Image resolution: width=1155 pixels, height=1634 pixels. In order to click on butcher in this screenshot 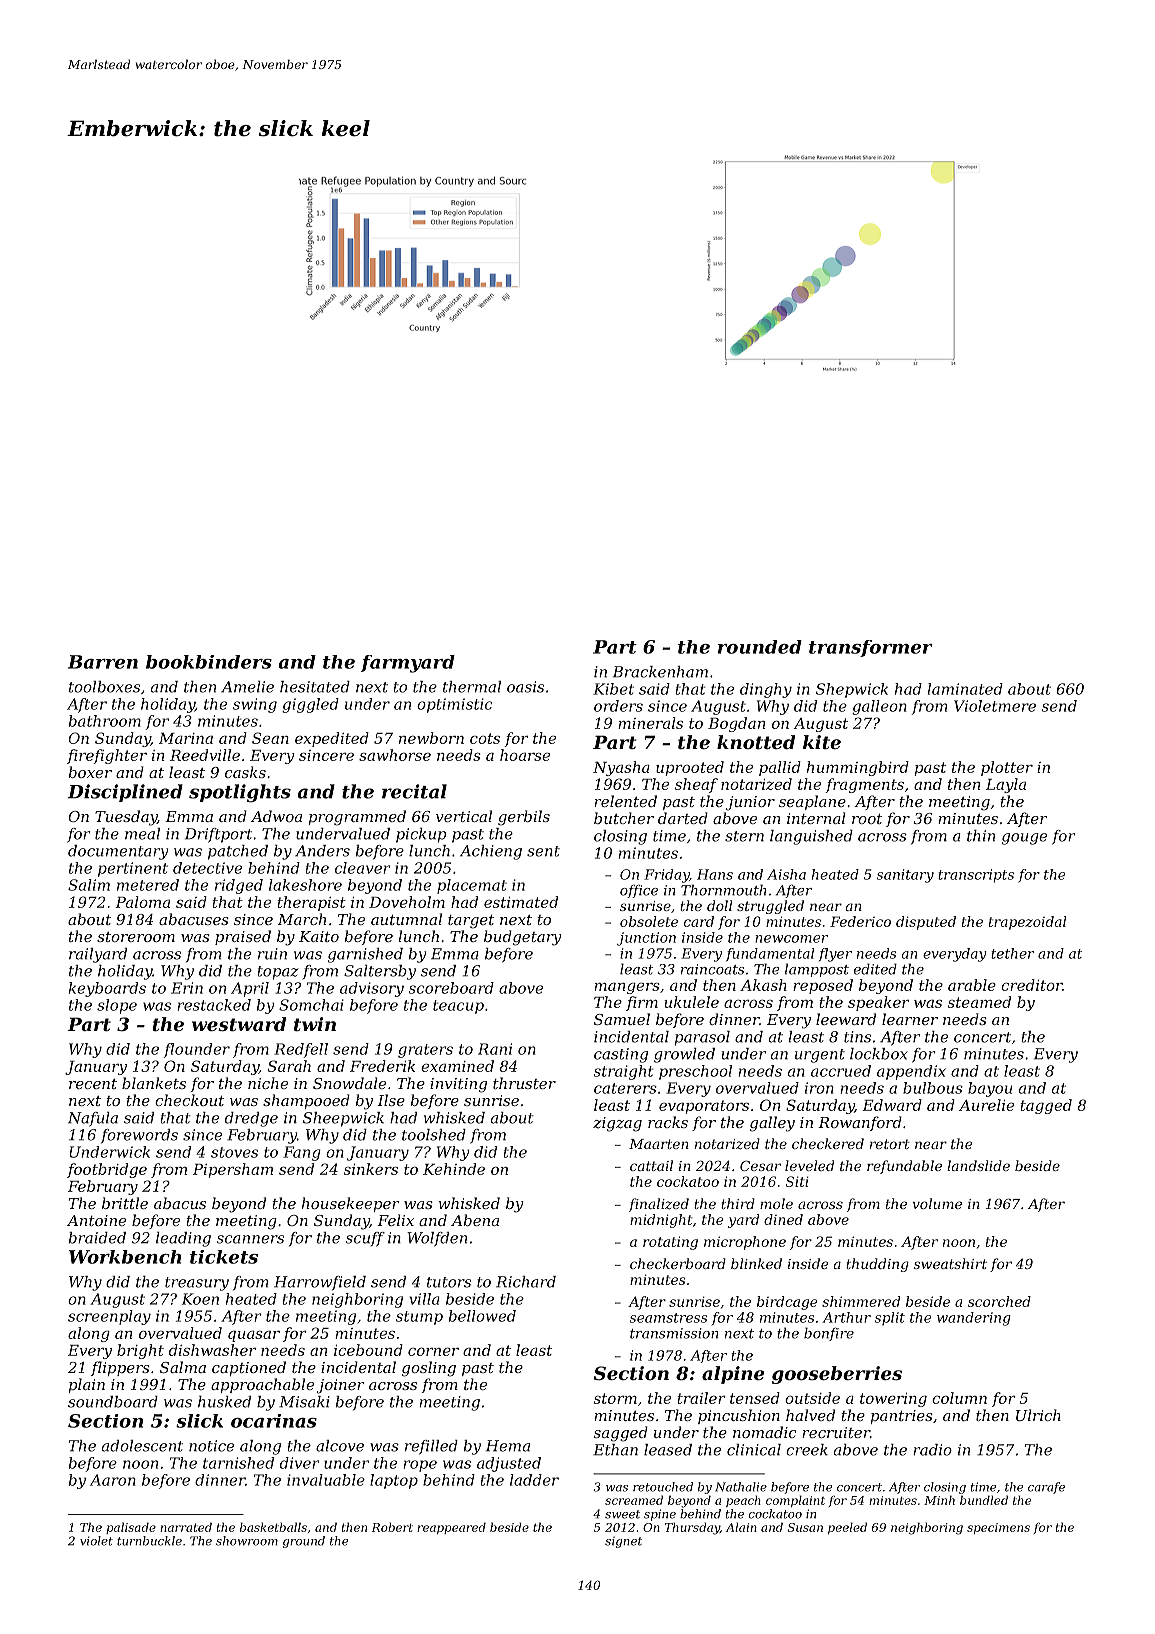, I will do `click(624, 818)`.
